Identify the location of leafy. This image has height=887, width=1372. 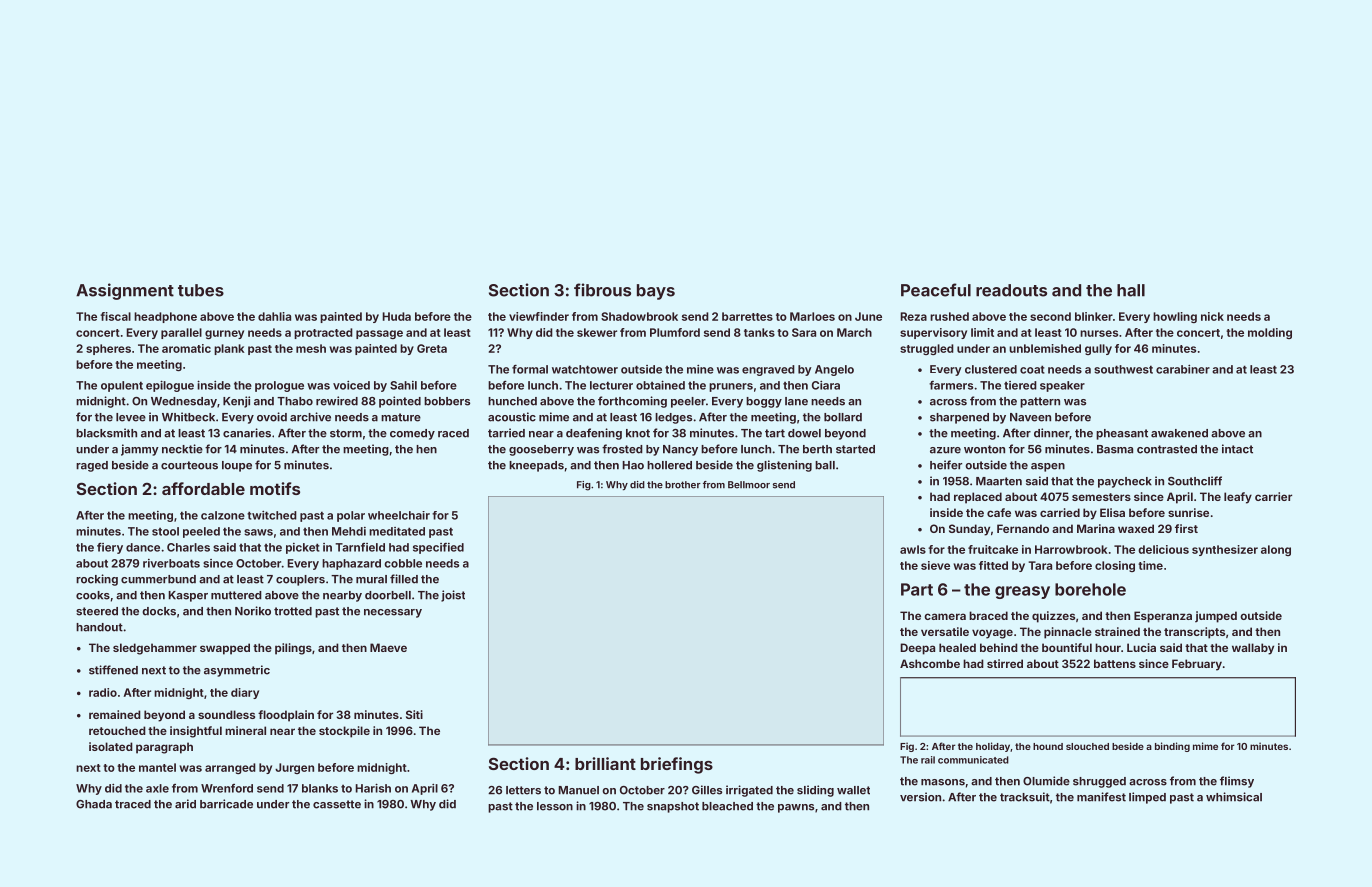
(1238, 498).
